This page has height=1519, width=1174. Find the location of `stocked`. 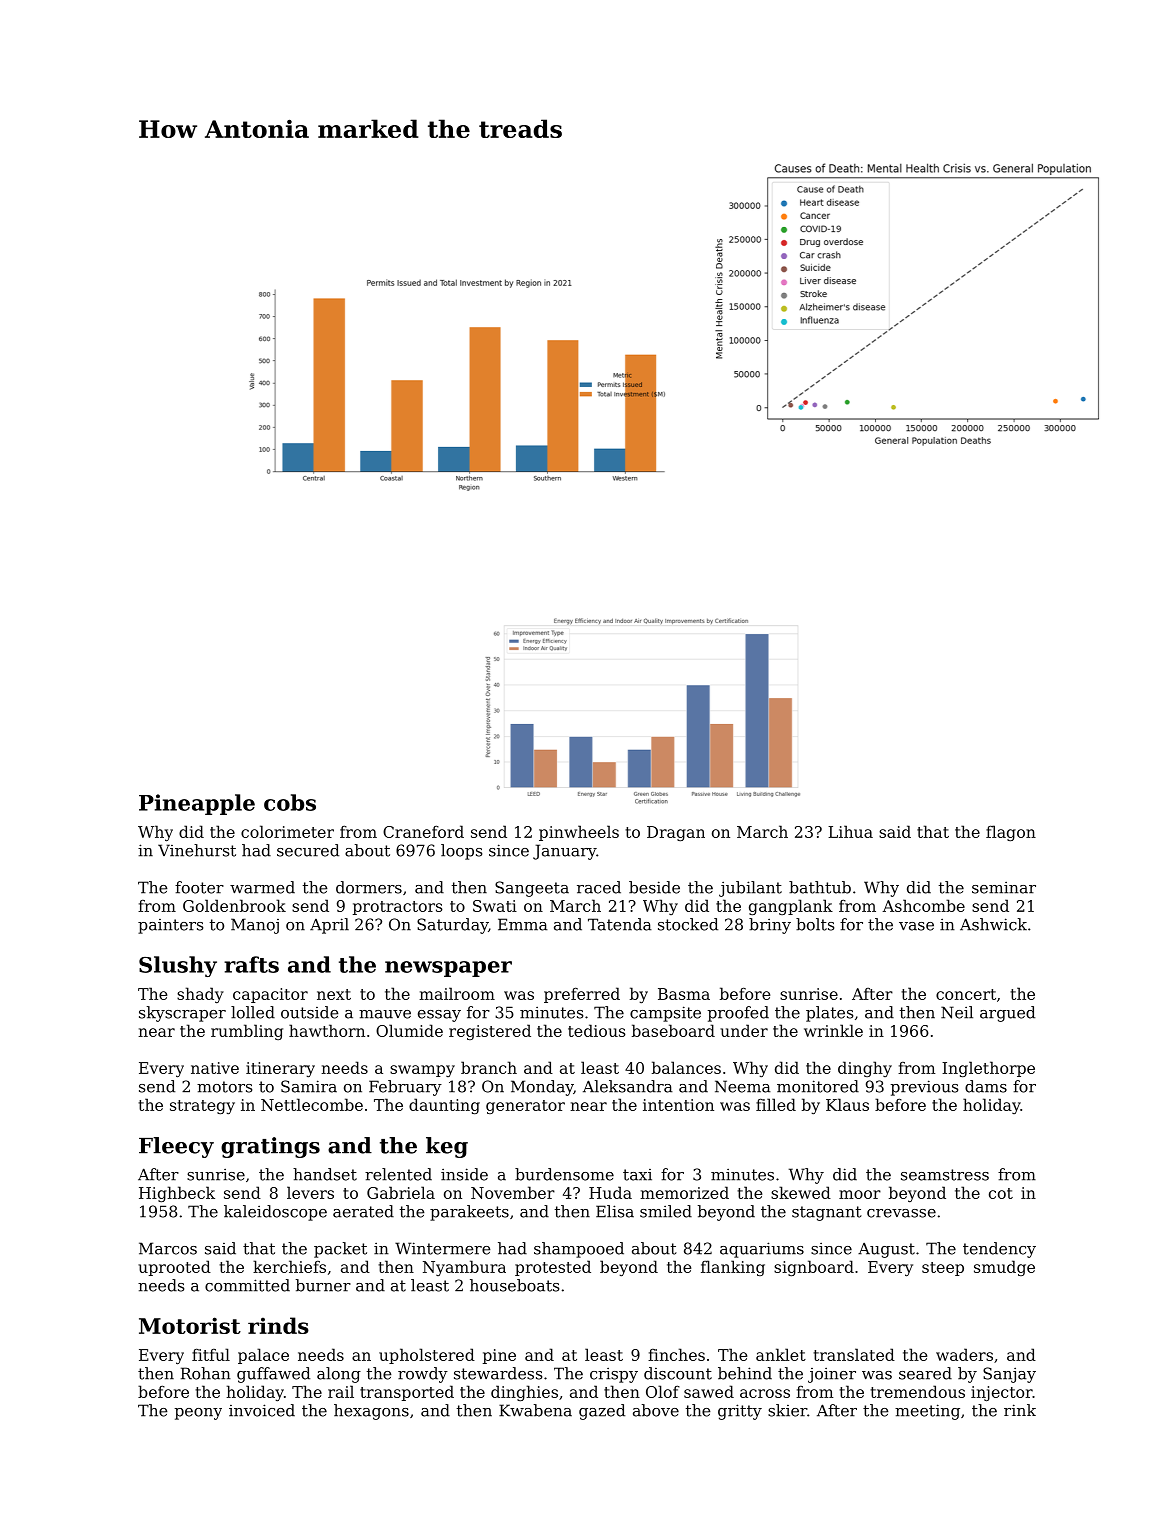

stocked is located at coordinates (688, 924).
